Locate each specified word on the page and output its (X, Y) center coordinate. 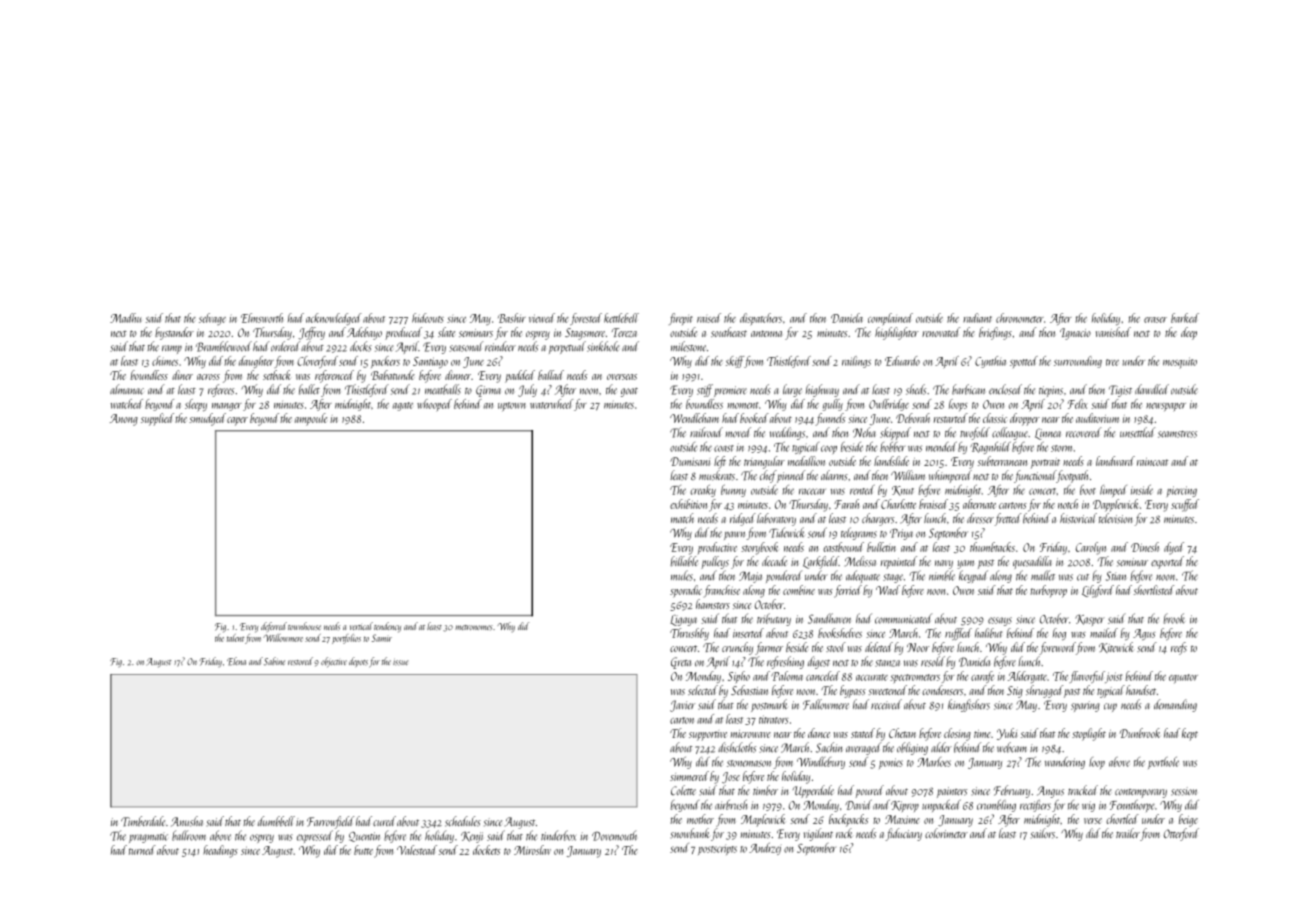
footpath (1072, 476)
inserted (748, 633)
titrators (774, 719)
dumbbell (276, 821)
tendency (387, 627)
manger (226, 407)
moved (738, 432)
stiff (705, 390)
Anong (124, 420)
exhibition (688, 504)
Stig (1015, 692)
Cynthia (990, 362)
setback (277, 375)
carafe (982, 677)
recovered (1084, 432)
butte (363, 850)
